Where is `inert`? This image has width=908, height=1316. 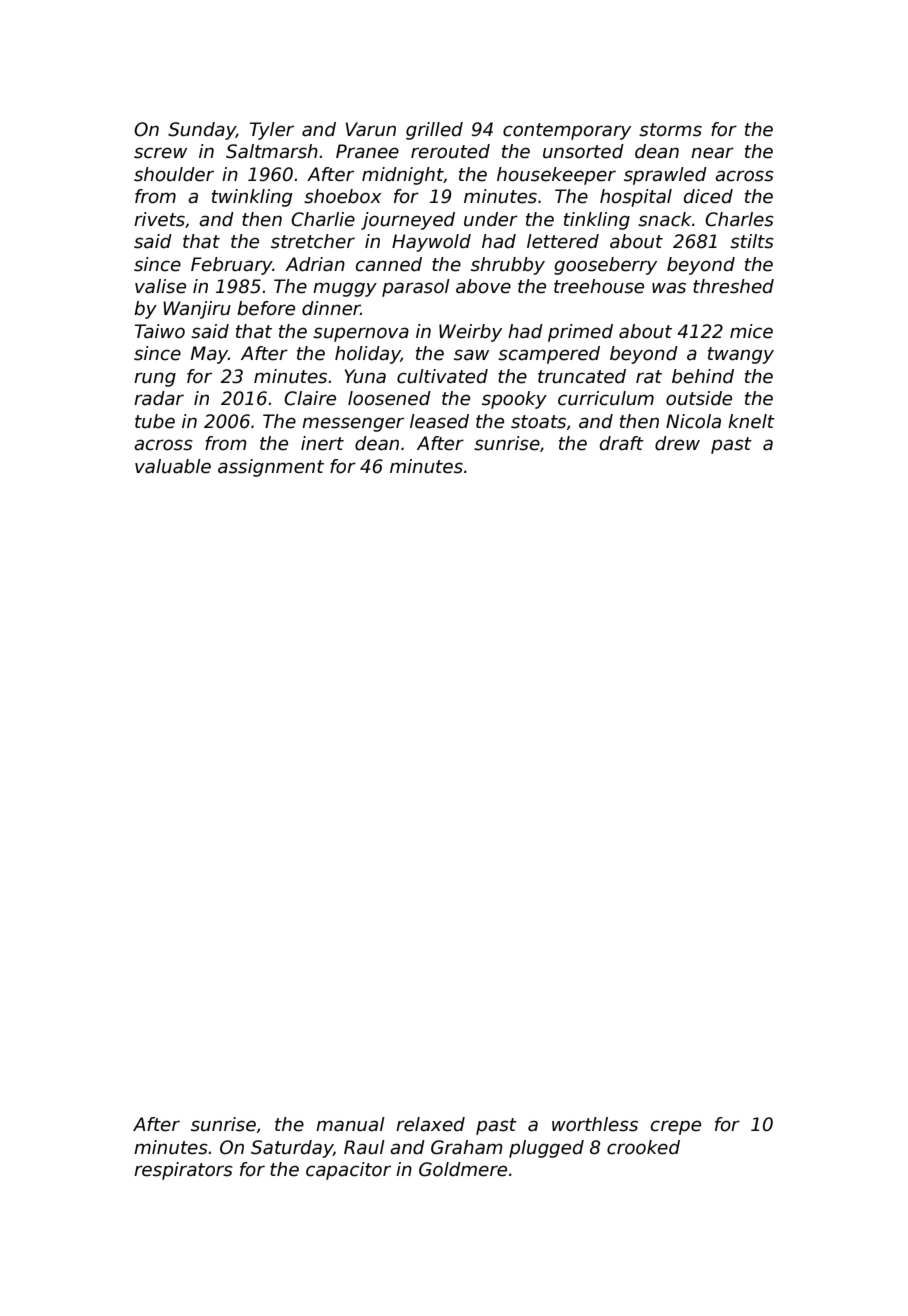
inert is located at coordinates (322, 443).
